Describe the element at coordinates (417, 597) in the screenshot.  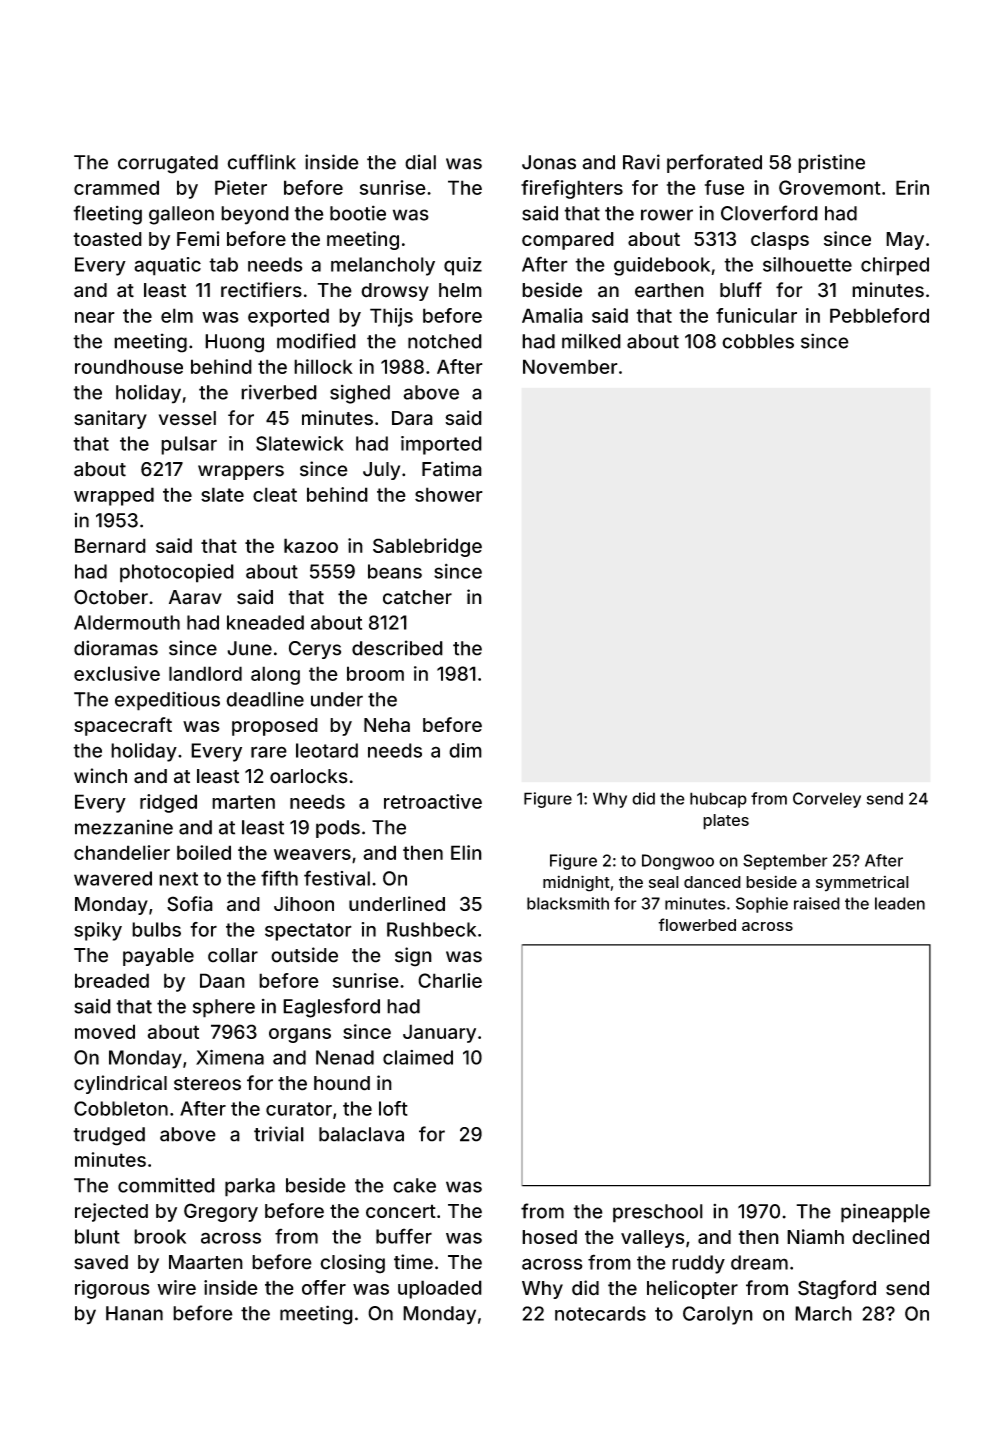
I see `catcher` at that location.
